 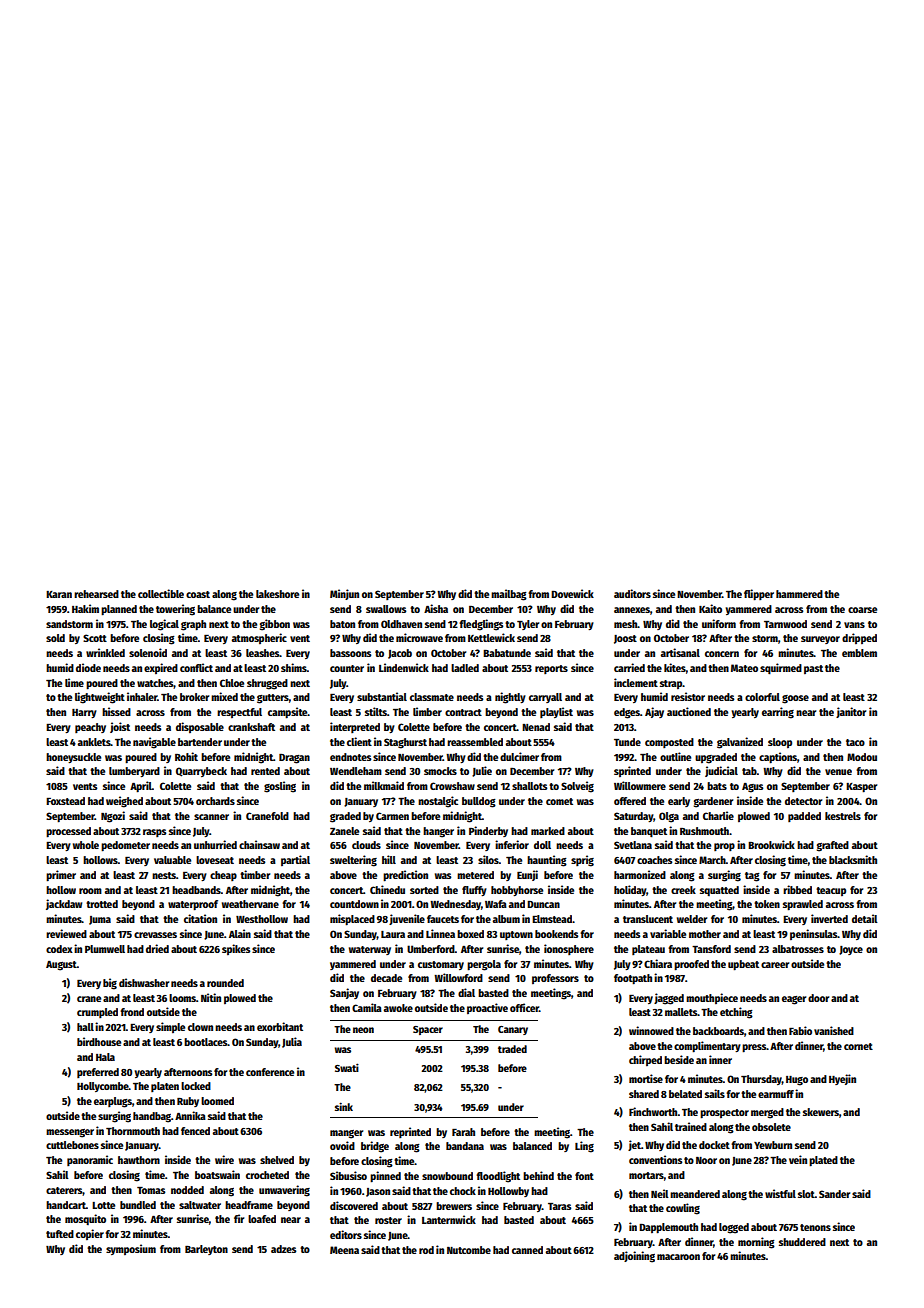 What do you see at coordinates (347, 668) in the screenshot?
I see `counter` at bounding box center [347, 668].
